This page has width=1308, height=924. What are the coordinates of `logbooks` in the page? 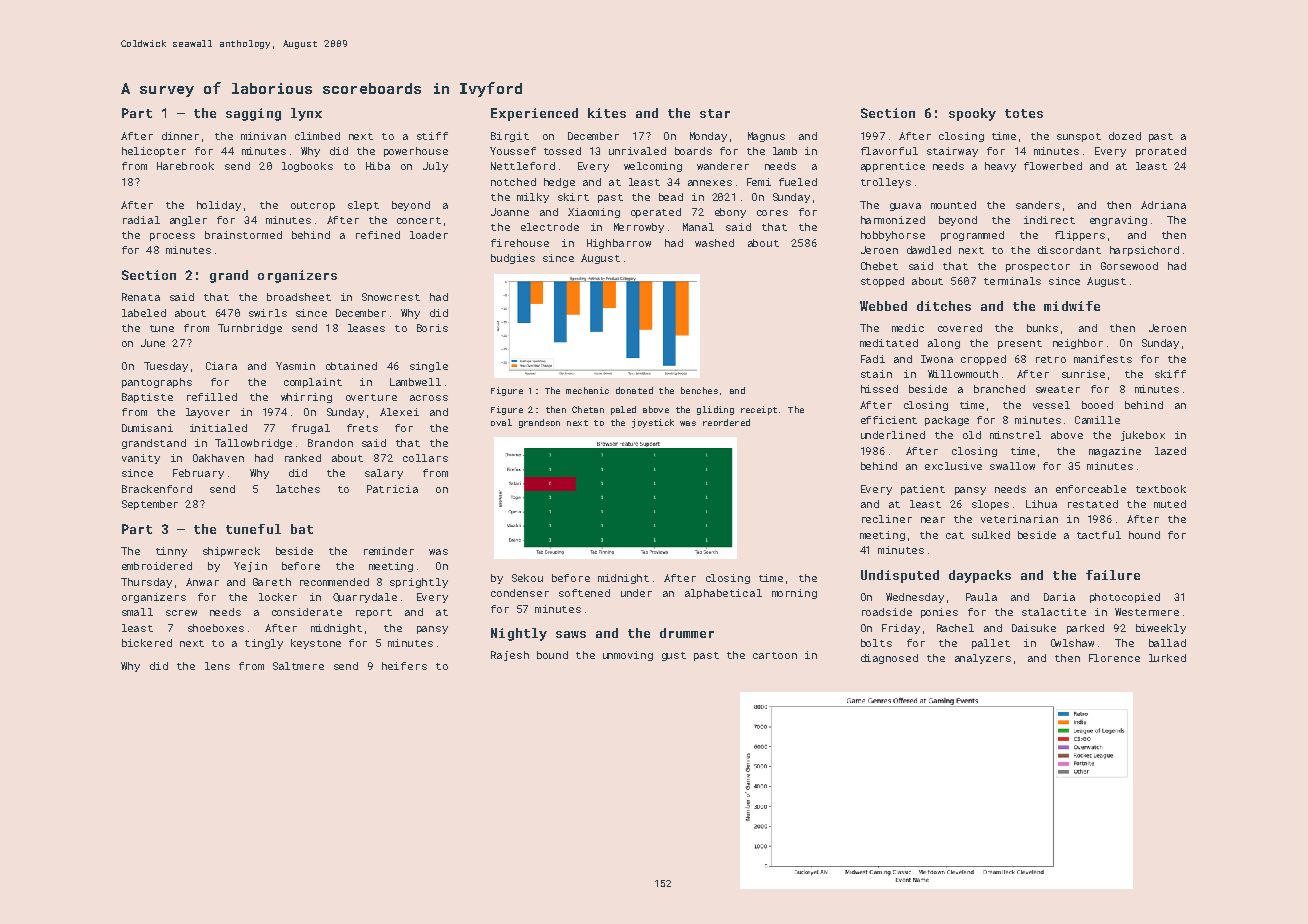 It's located at (307, 167).
